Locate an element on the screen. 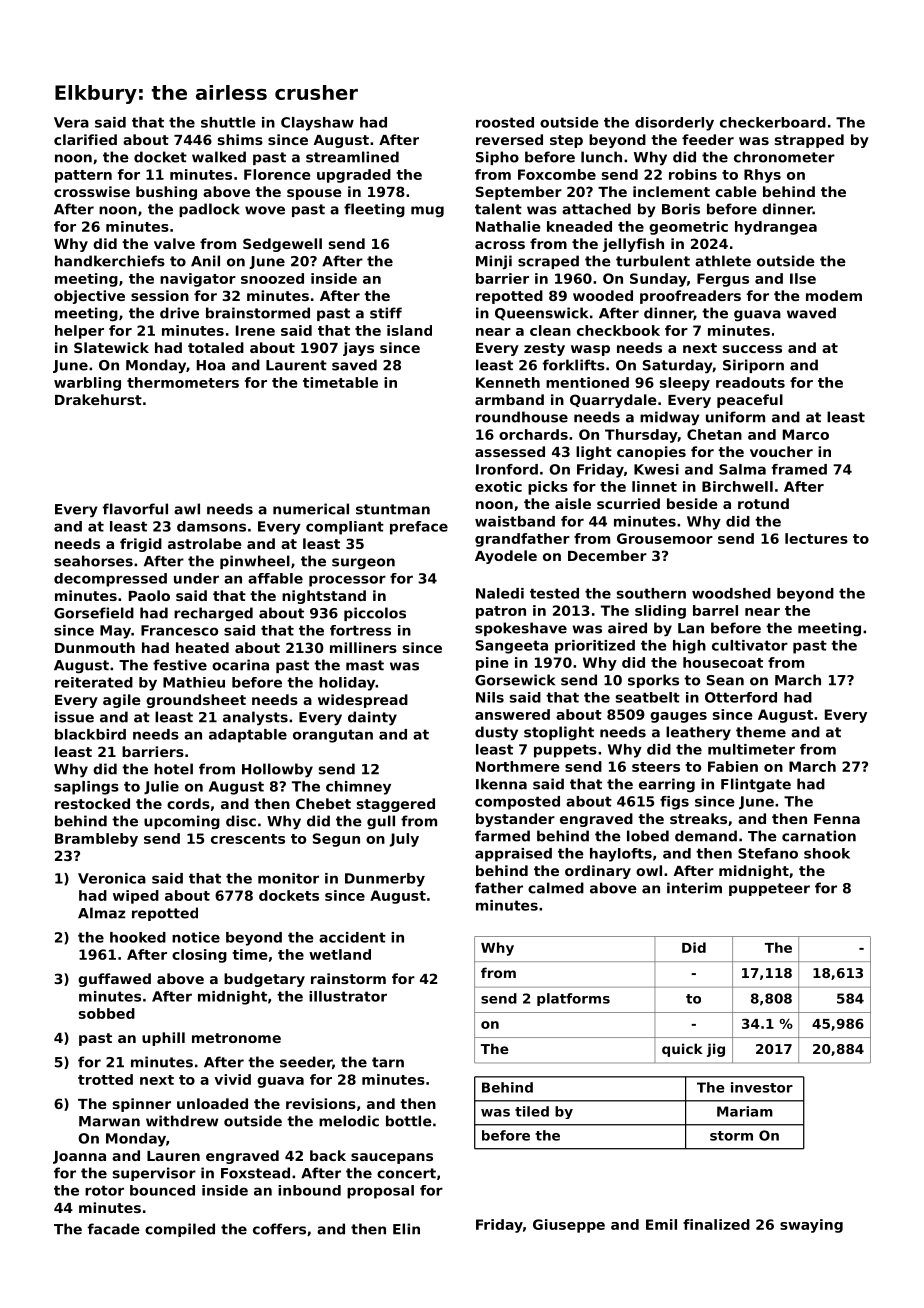  cultivator is located at coordinates (750, 645).
